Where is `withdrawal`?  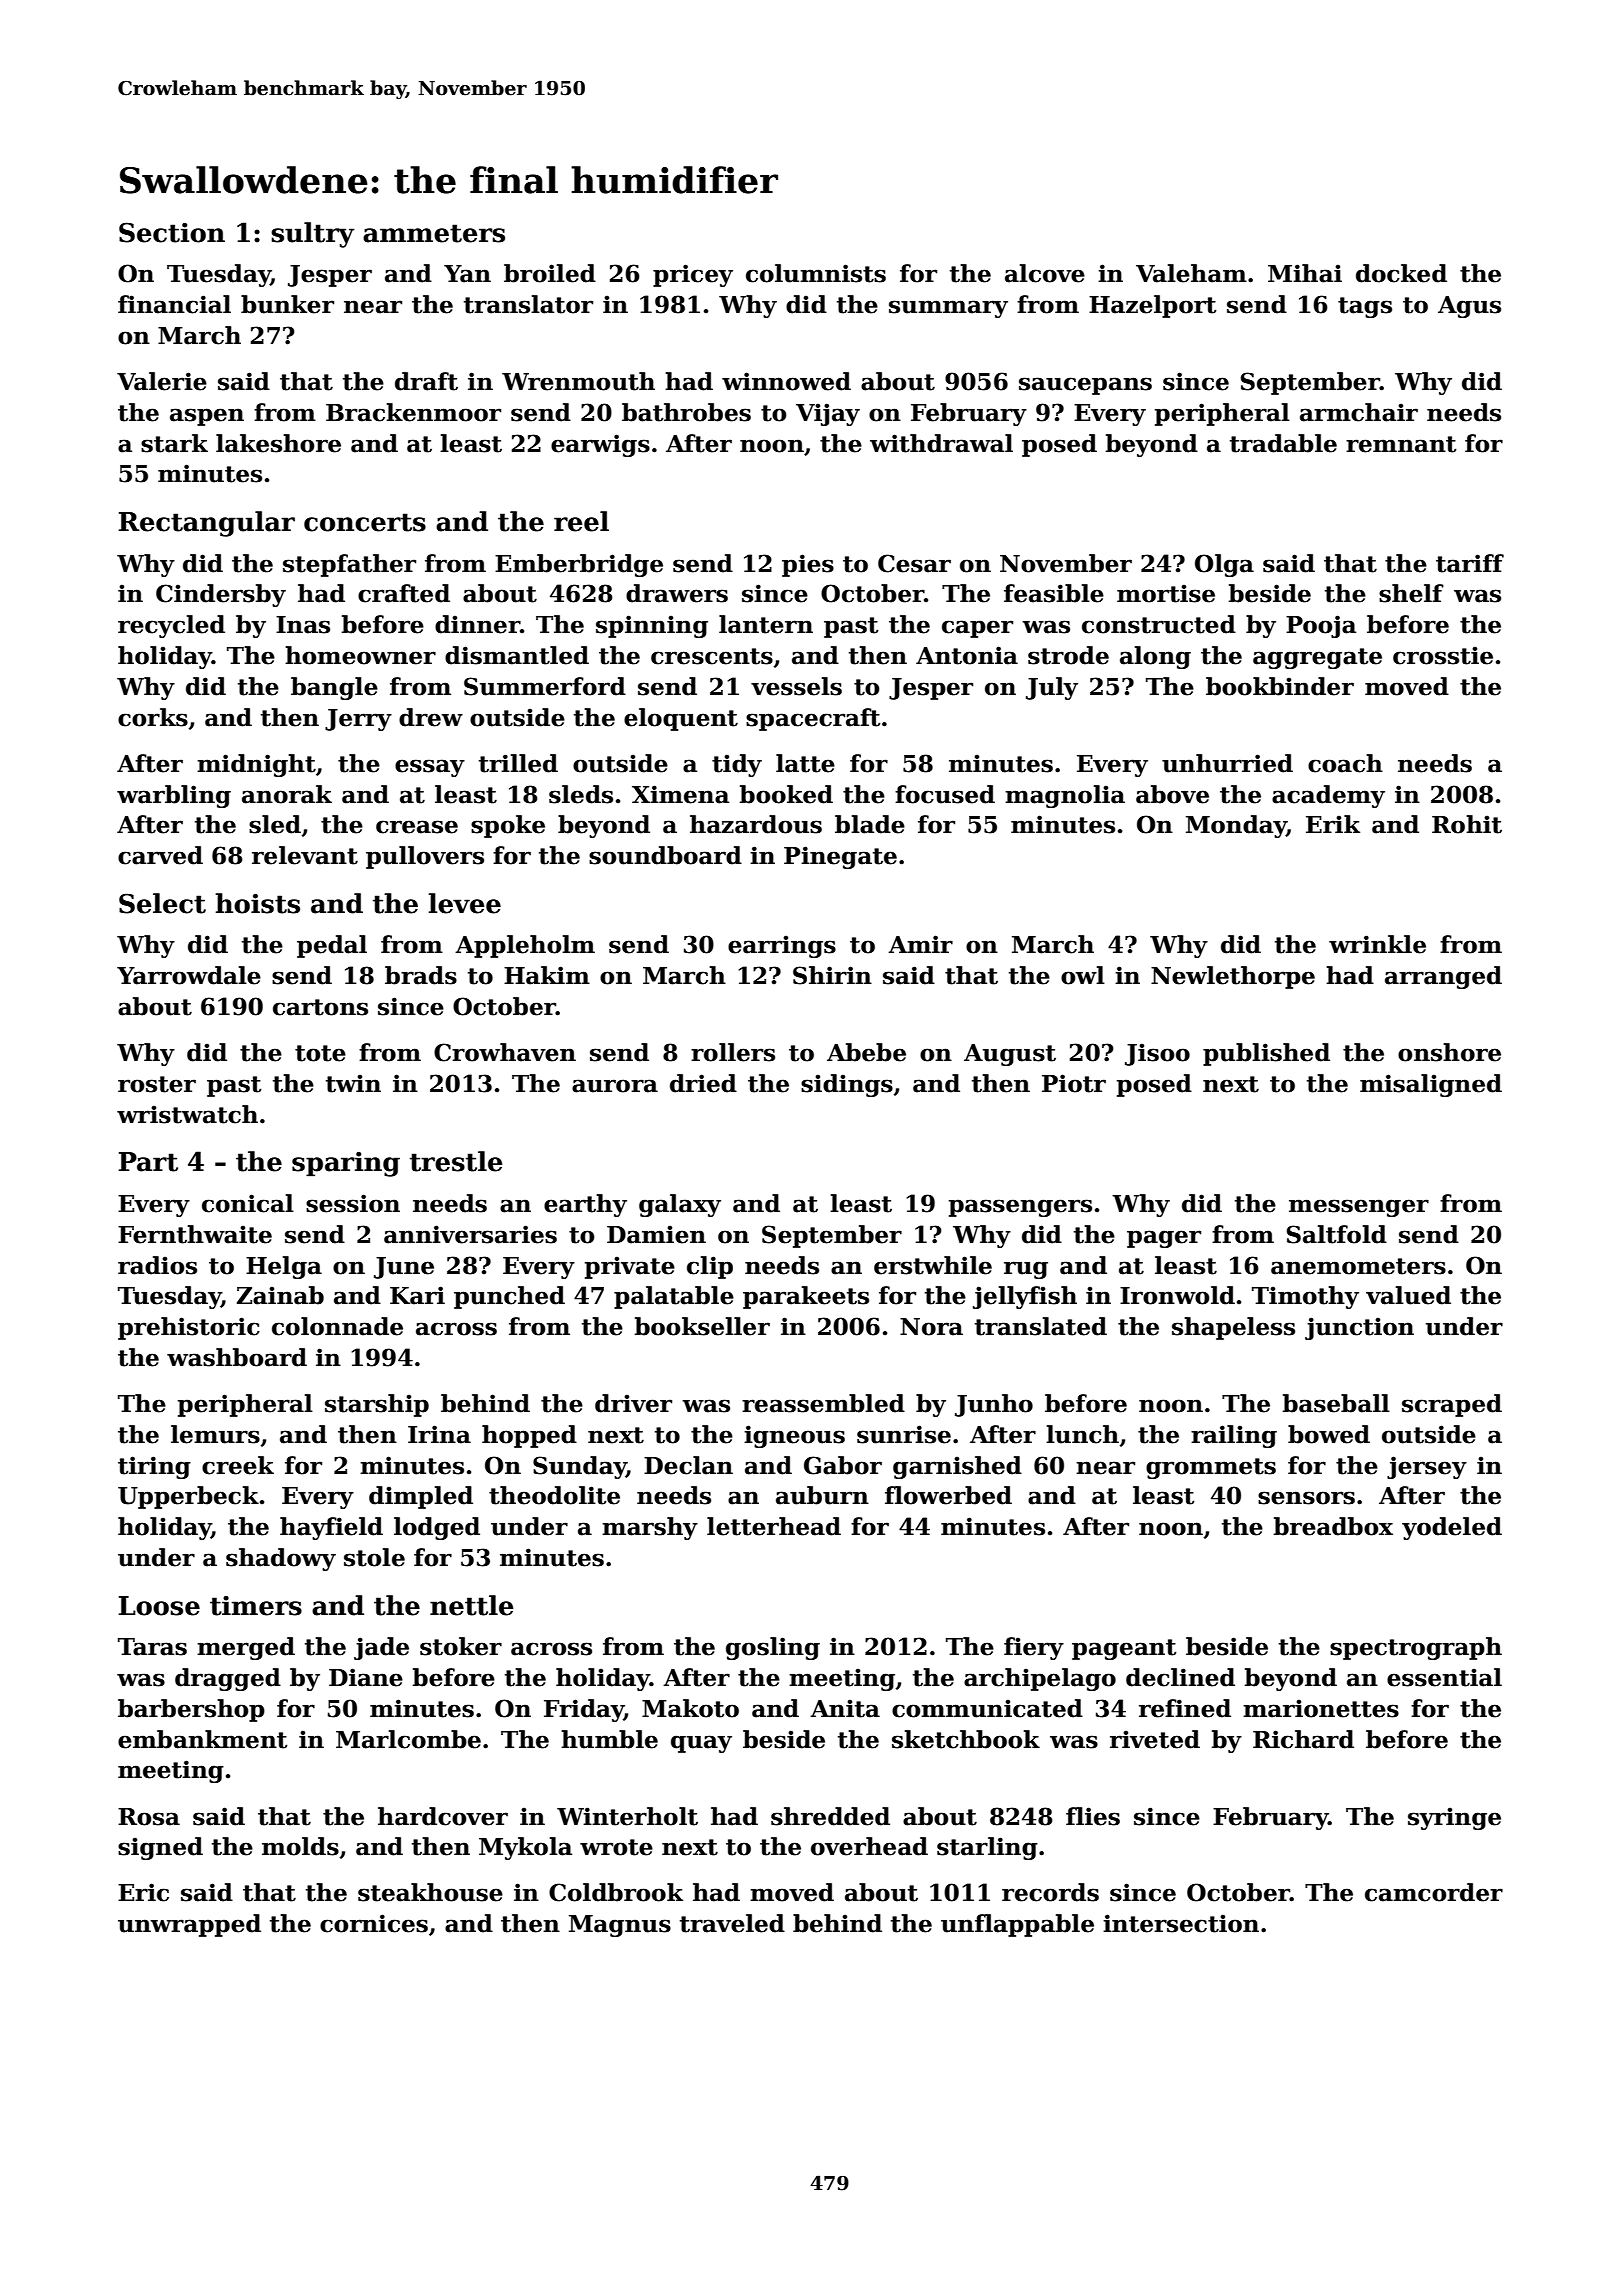 withdrawal is located at coordinates (941, 443).
